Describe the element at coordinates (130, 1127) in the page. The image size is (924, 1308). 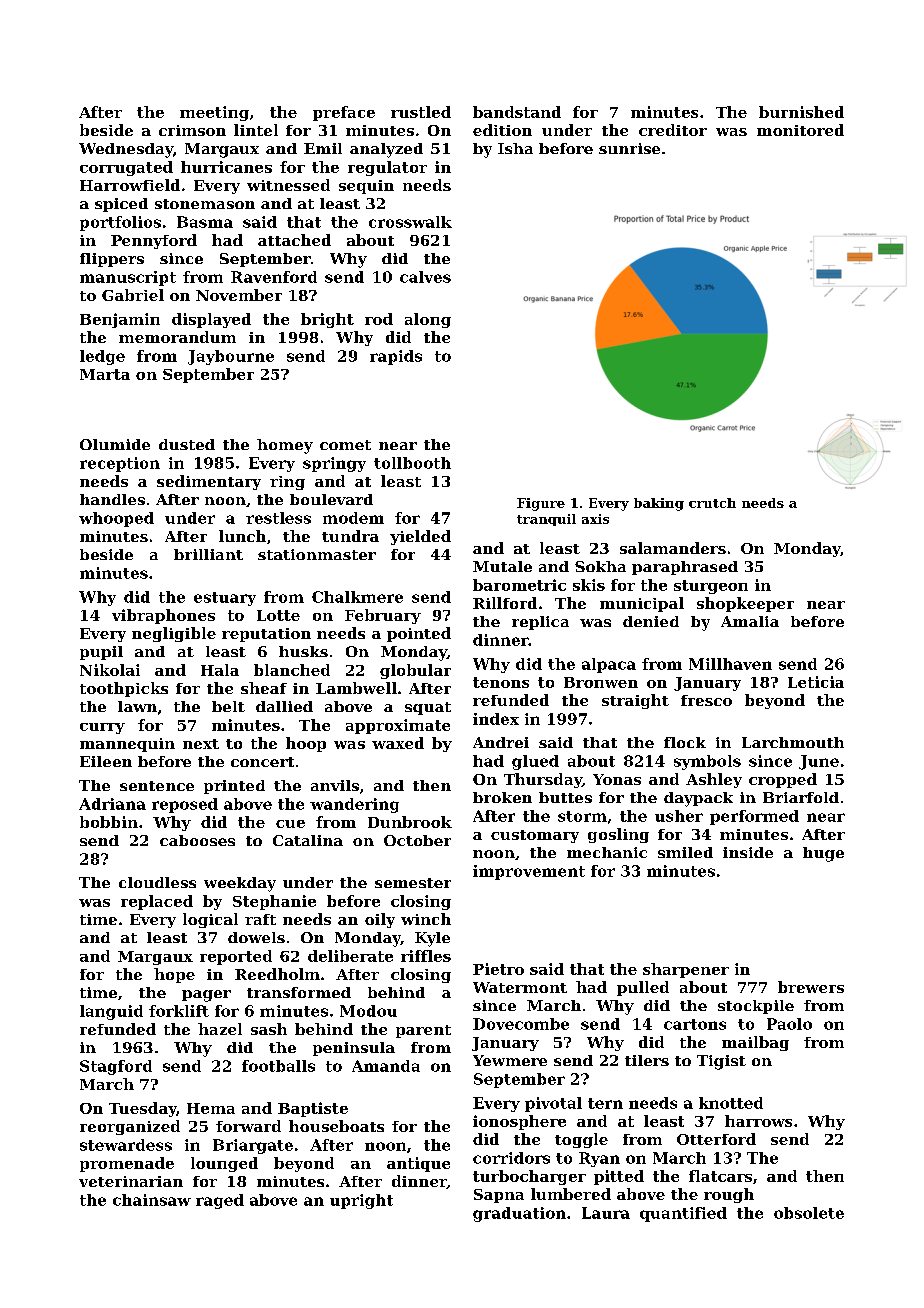
I see `reorganized` at that location.
